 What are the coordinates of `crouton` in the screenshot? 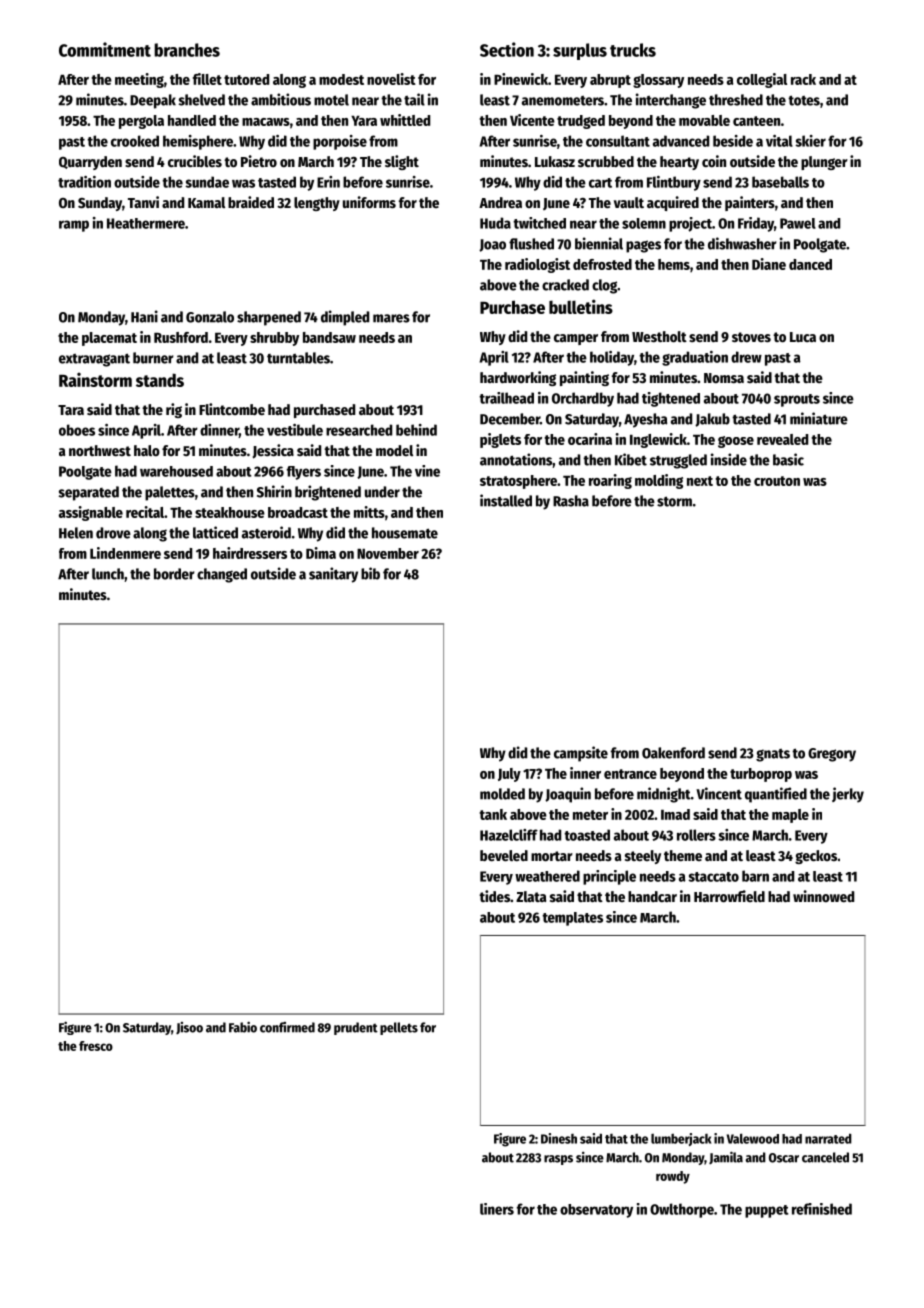 It's located at (777, 481).
